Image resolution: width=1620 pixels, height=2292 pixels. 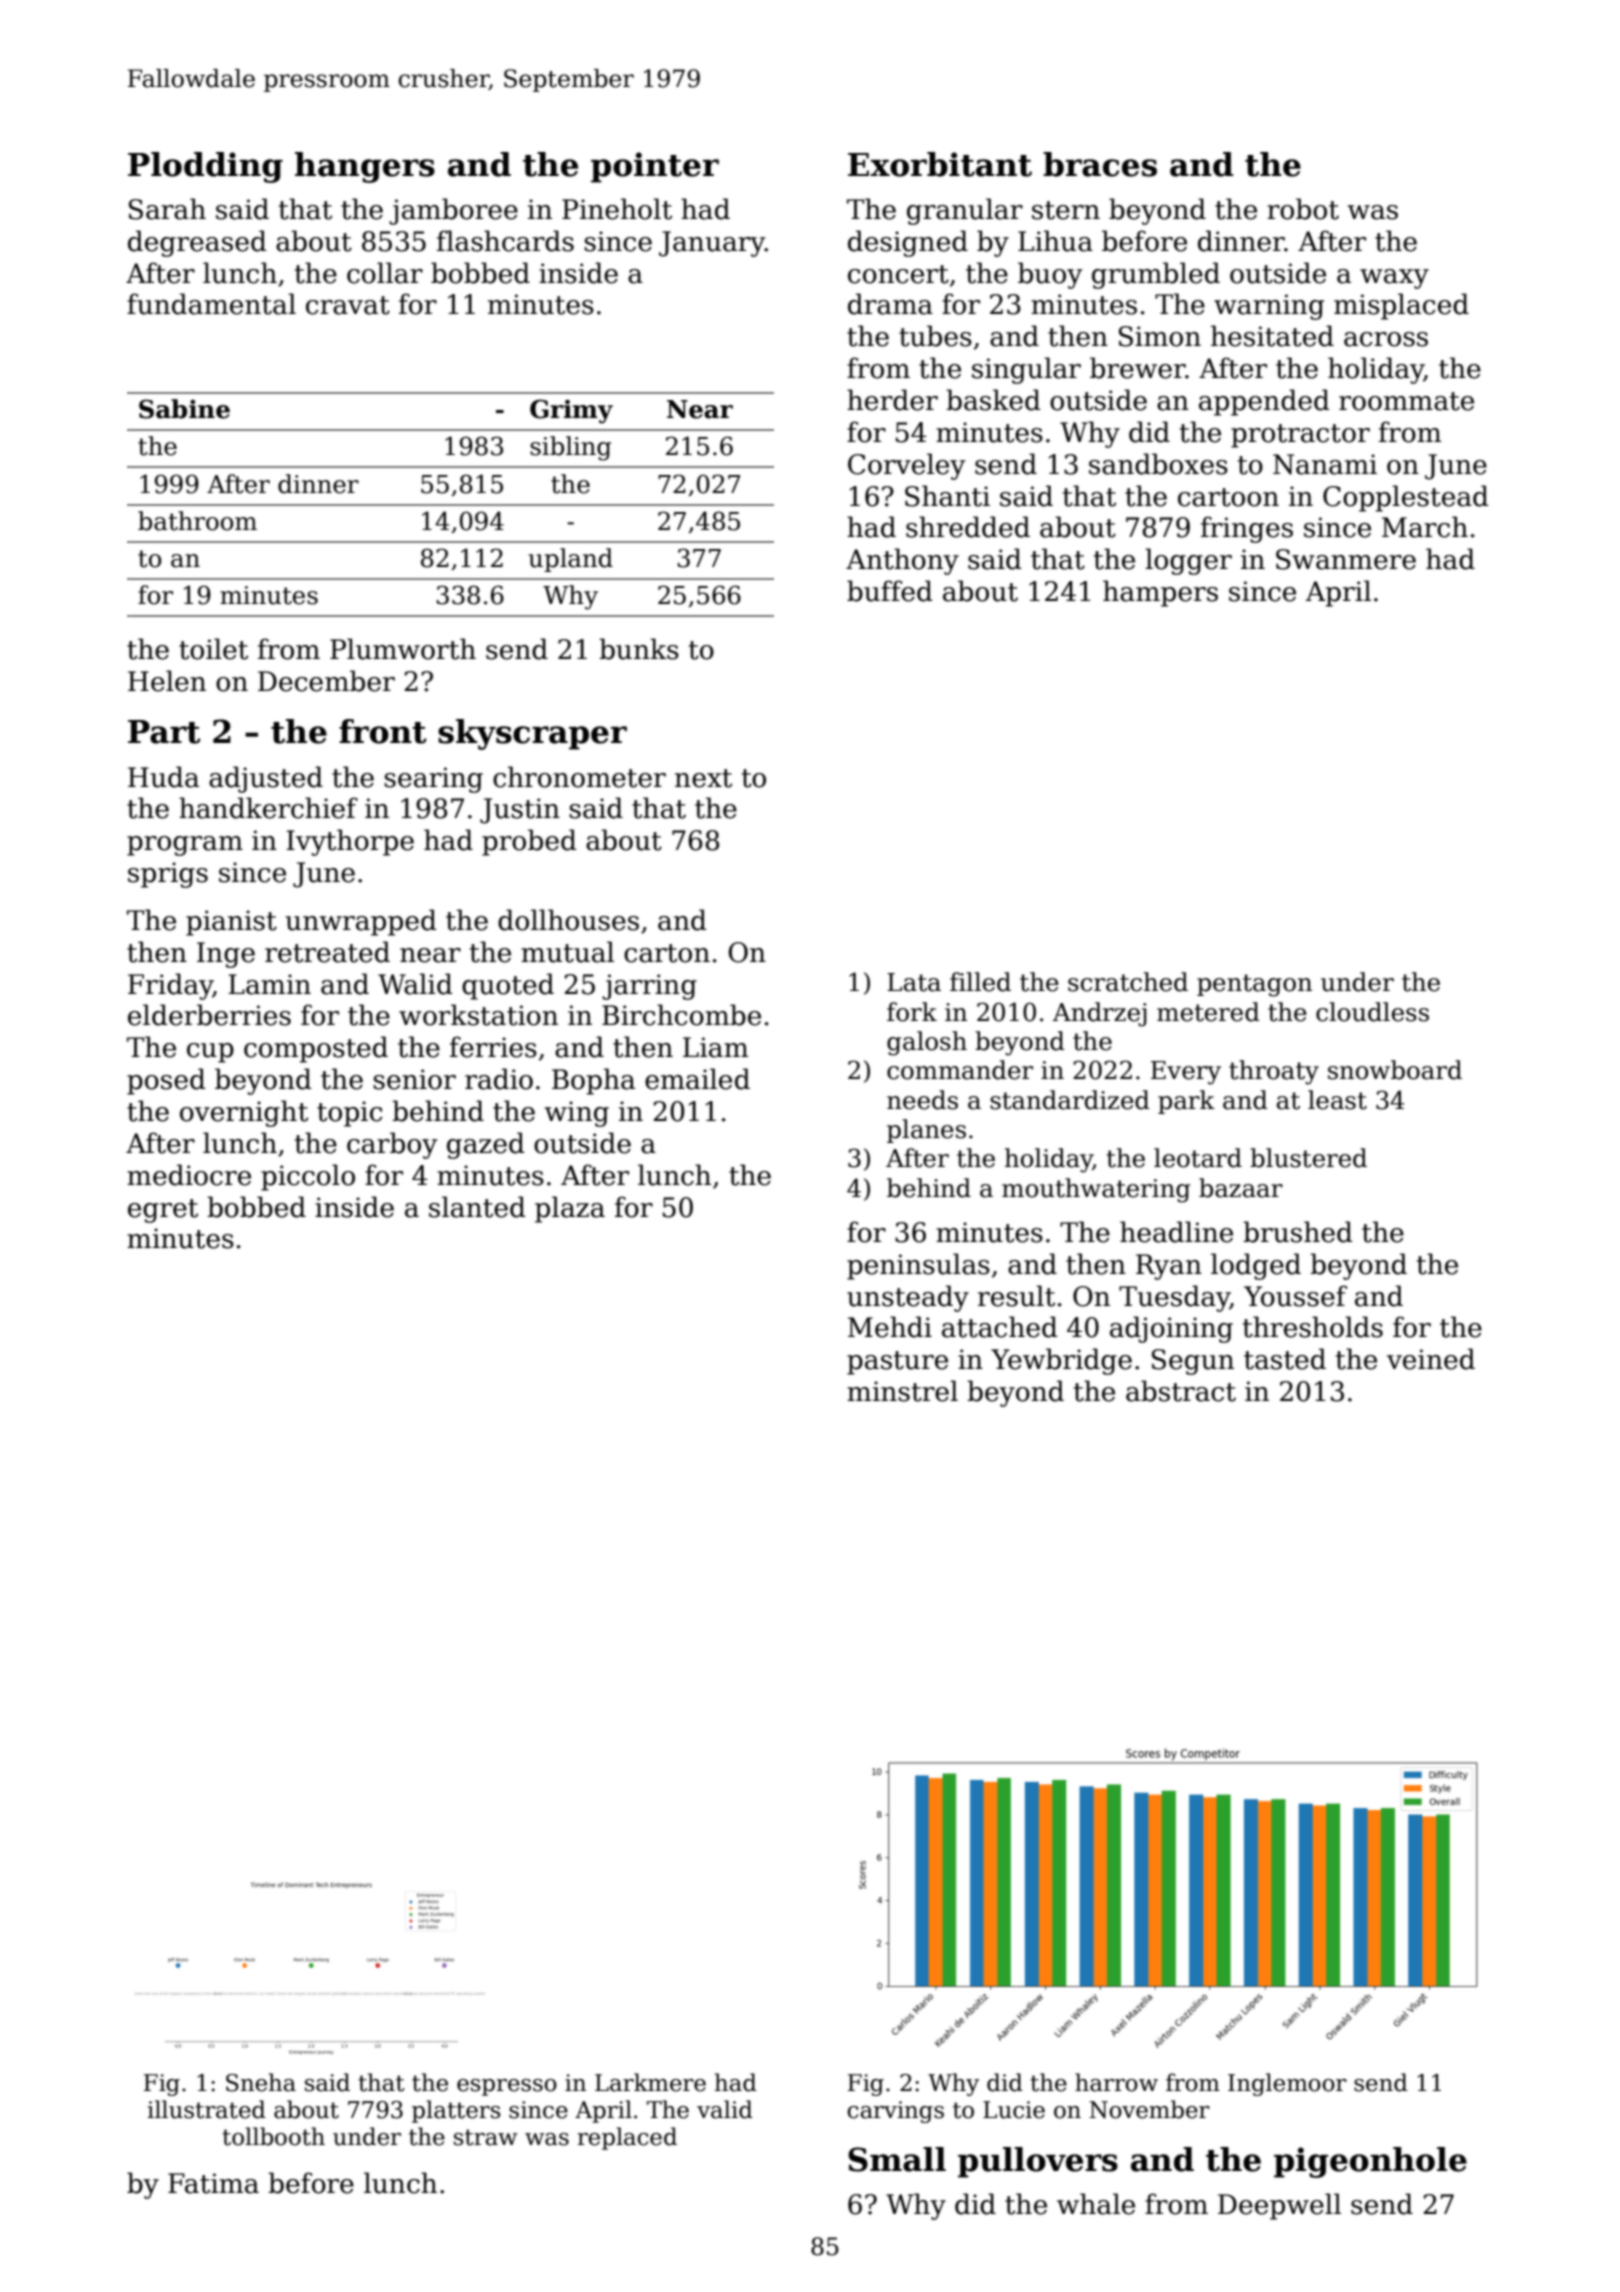 I want to click on peninsulas, so click(x=918, y=1266).
